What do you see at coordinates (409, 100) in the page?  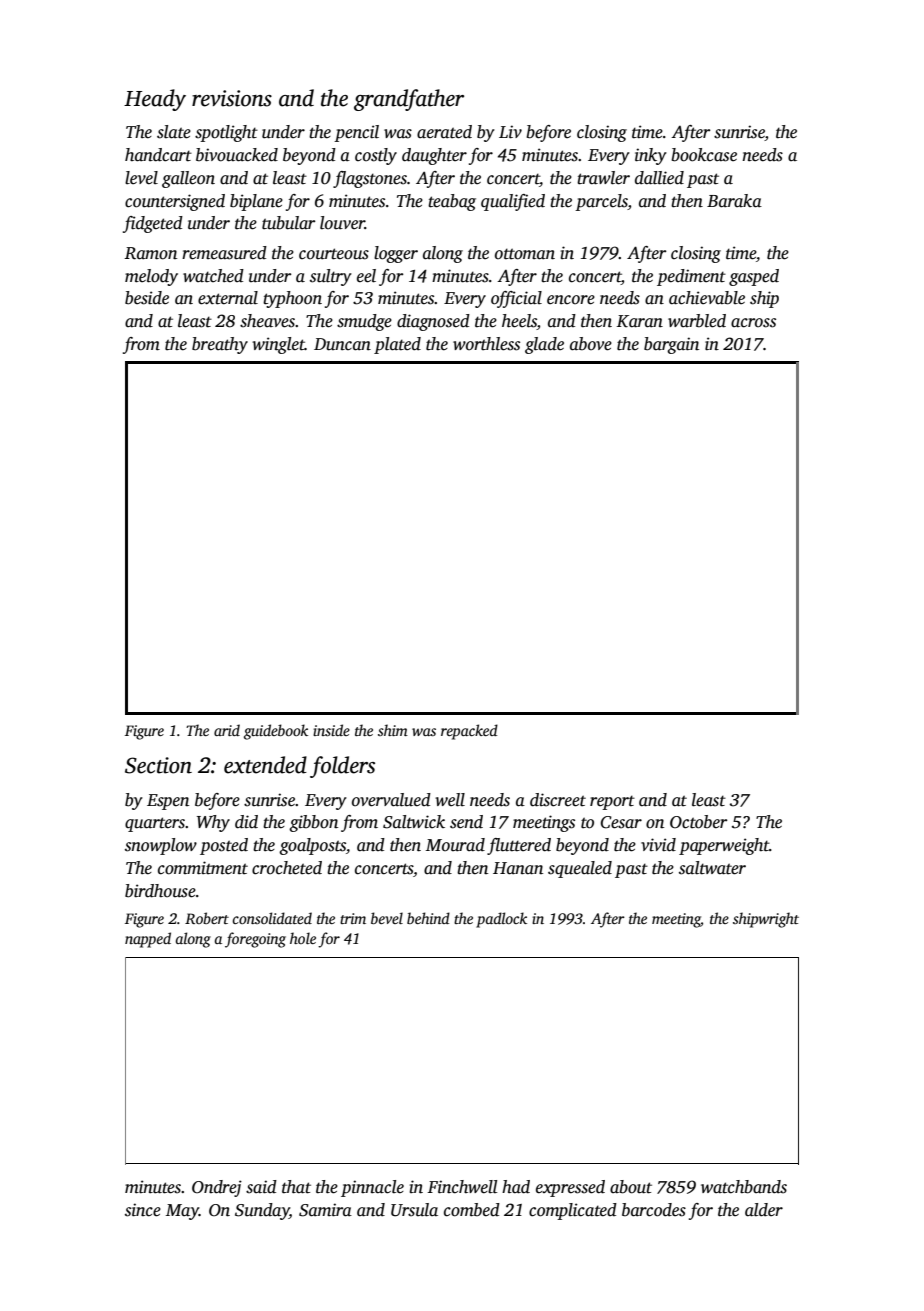 I see `grandfather` at bounding box center [409, 100].
